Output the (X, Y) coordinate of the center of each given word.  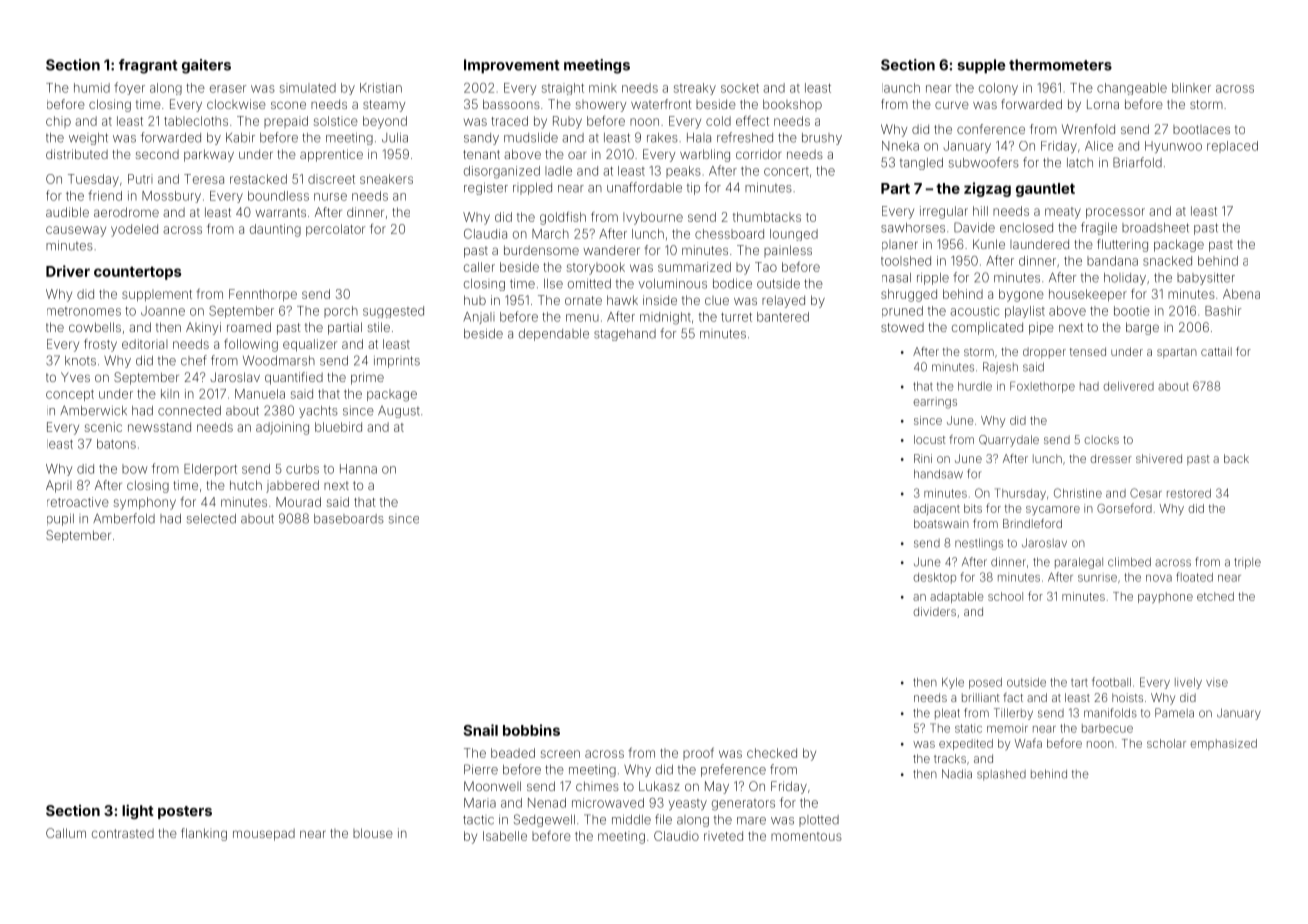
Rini (923, 458)
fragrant (148, 66)
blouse (373, 833)
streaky (695, 89)
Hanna (358, 469)
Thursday (1020, 494)
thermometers (1060, 65)
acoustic (974, 311)
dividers (934, 611)
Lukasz (659, 786)
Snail (481, 730)
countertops (137, 273)
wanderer (611, 250)
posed (985, 683)
